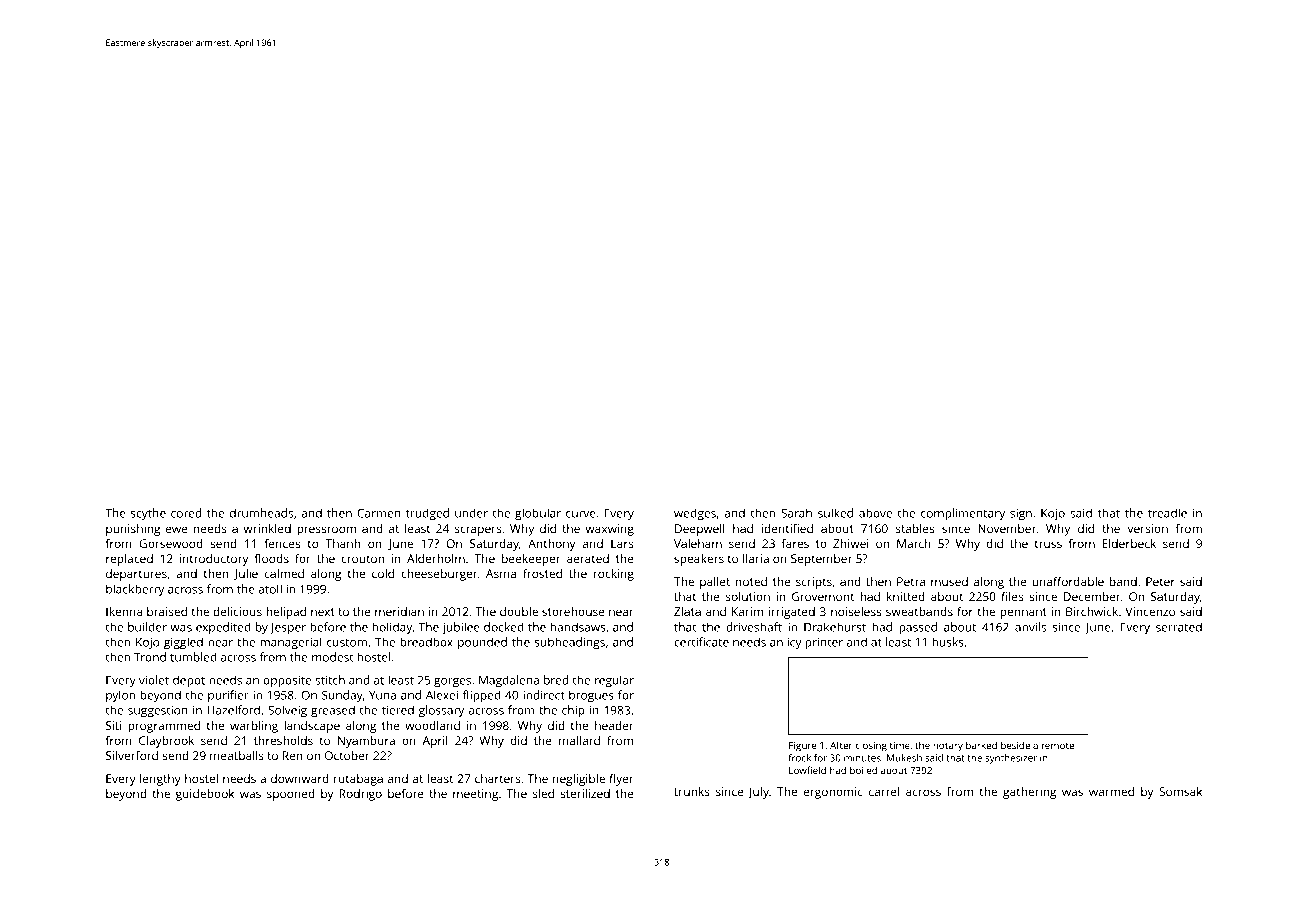 The image size is (1308, 924). Describe the element at coordinates (1048, 544) in the screenshot. I see `truss` at that location.
